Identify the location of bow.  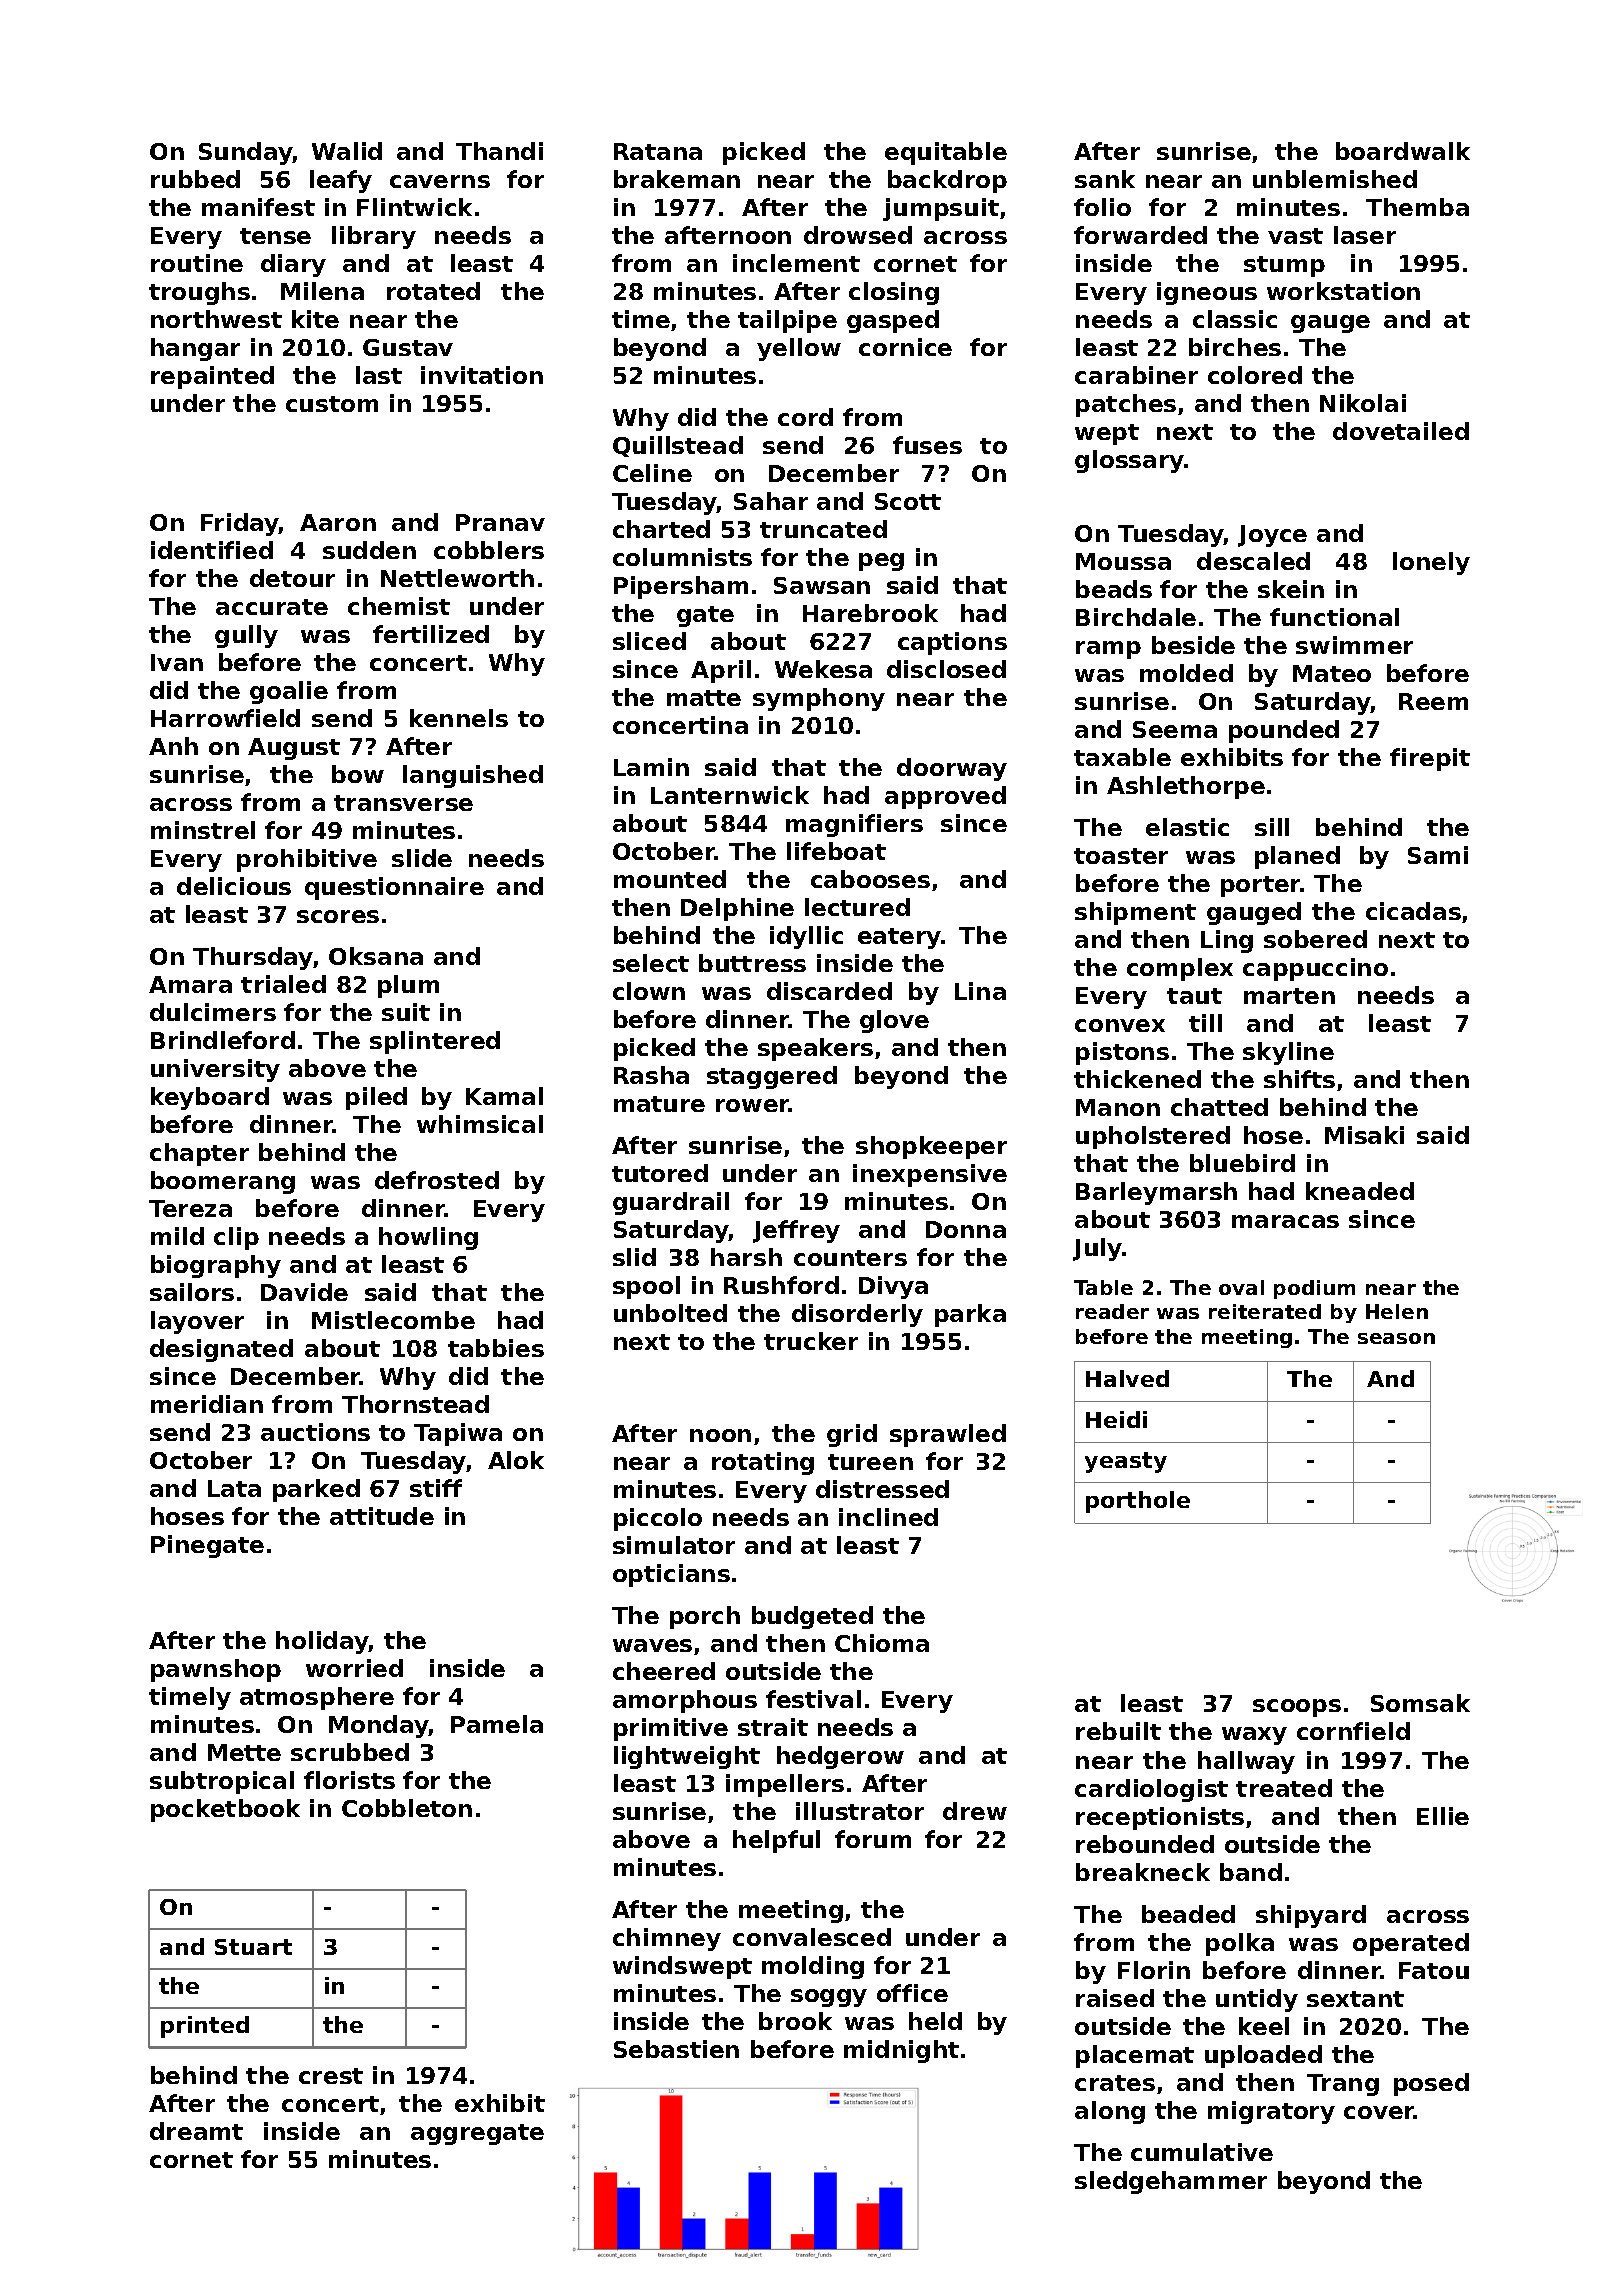
(358, 774).
